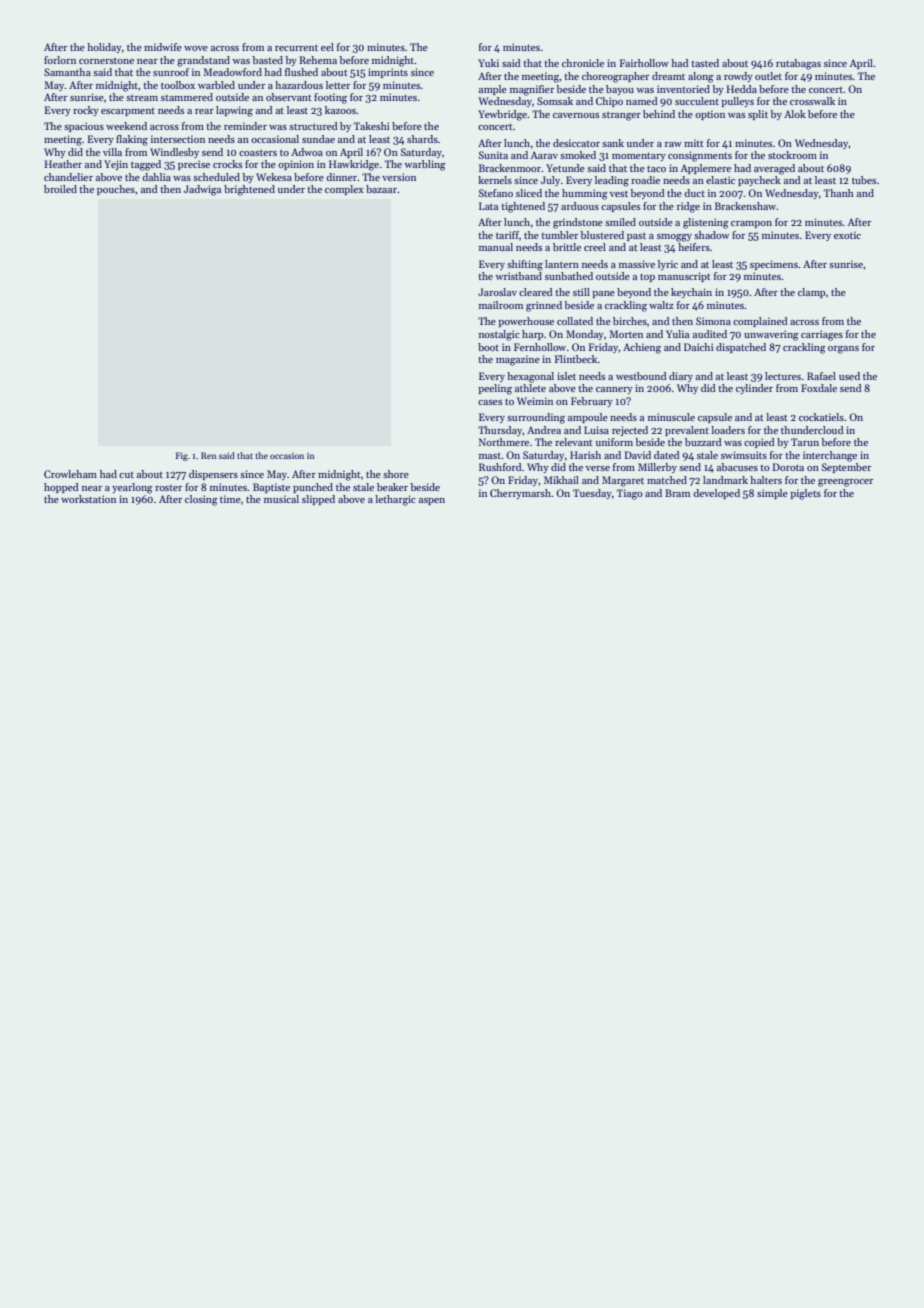  I want to click on rutabagas, so click(798, 64).
